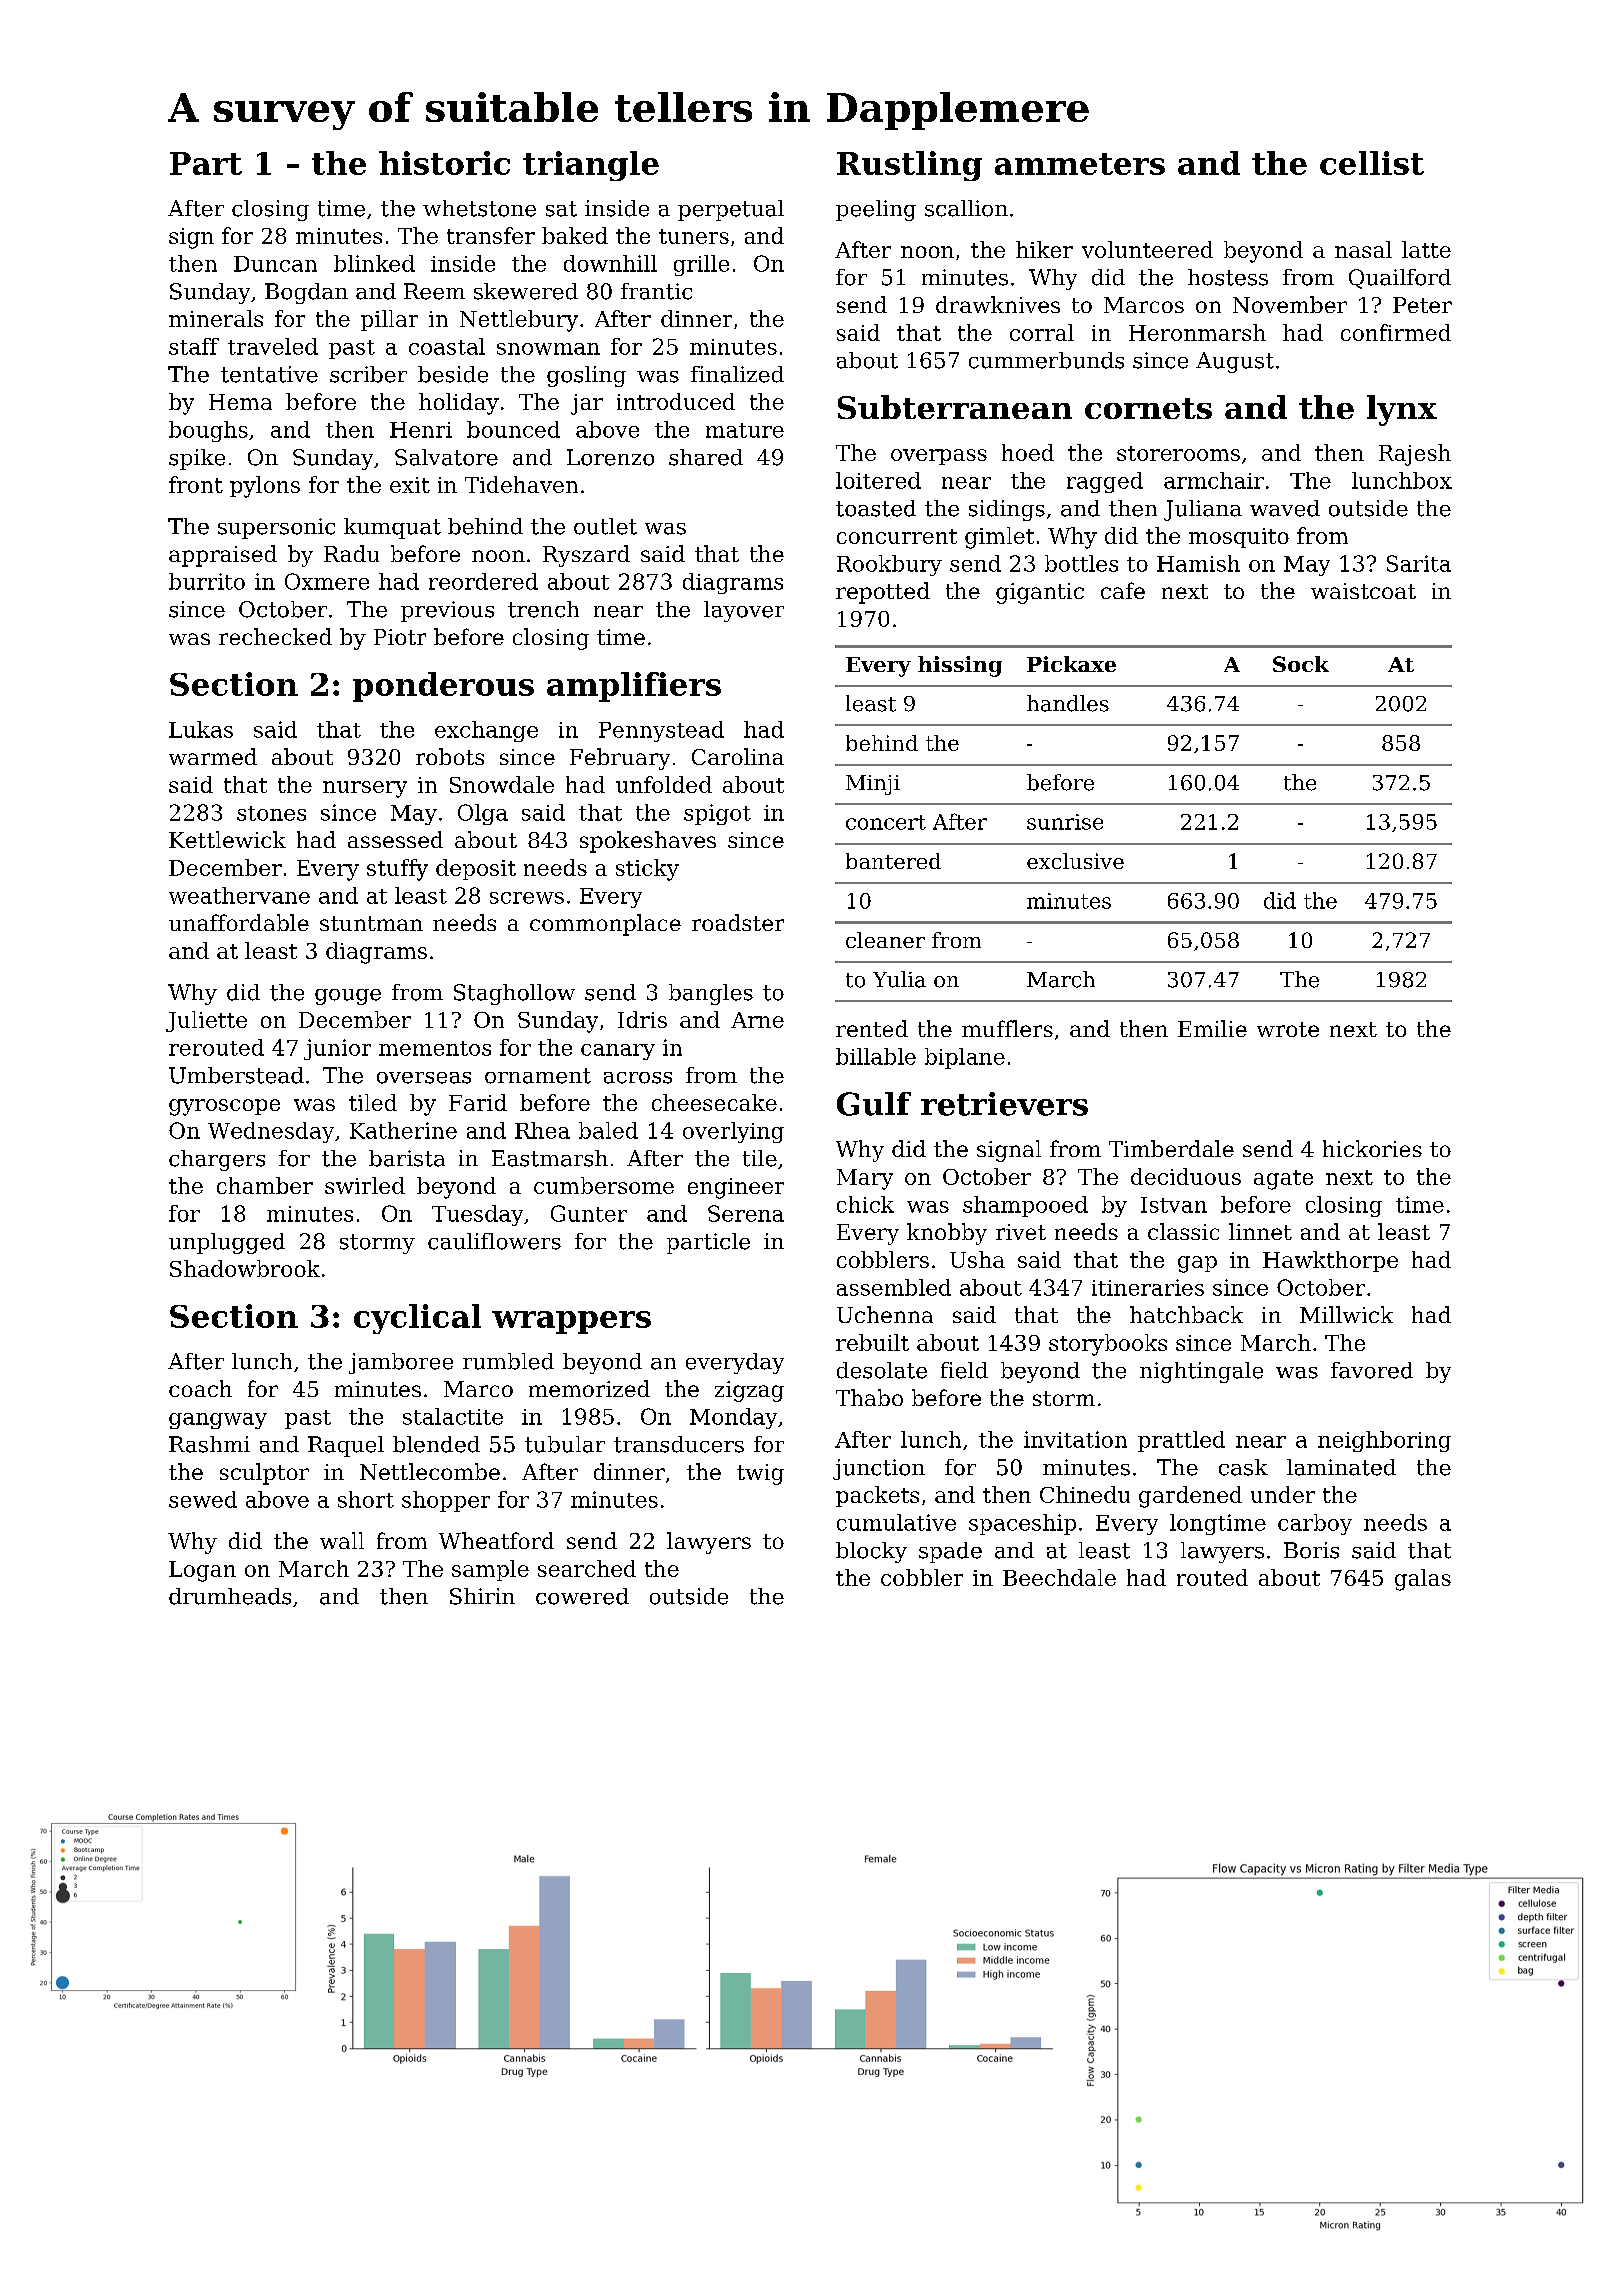 The height and width of the screenshot is (2292, 1620). What do you see at coordinates (1068, 703) in the screenshot?
I see `handles` at bounding box center [1068, 703].
